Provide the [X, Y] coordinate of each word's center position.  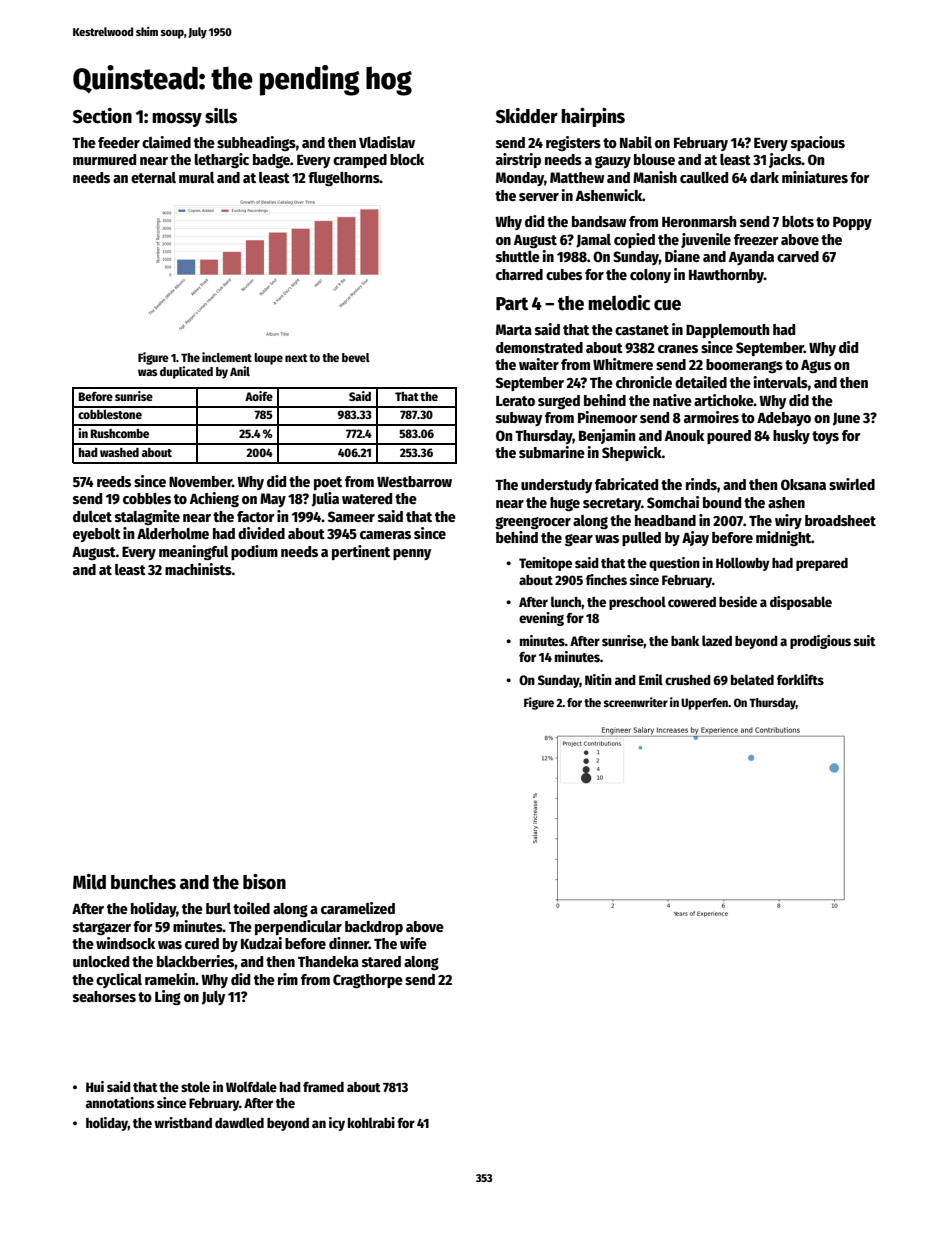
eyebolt [97, 535]
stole [195, 1086]
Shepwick [632, 453]
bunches [143, 882]
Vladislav [387, 142]
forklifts [800, 679]
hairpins [593, 117]
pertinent [361, 552]
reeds [114, 481]
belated [752, 679]
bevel [356, 357]
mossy [177, 119]
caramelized [358, 908]
